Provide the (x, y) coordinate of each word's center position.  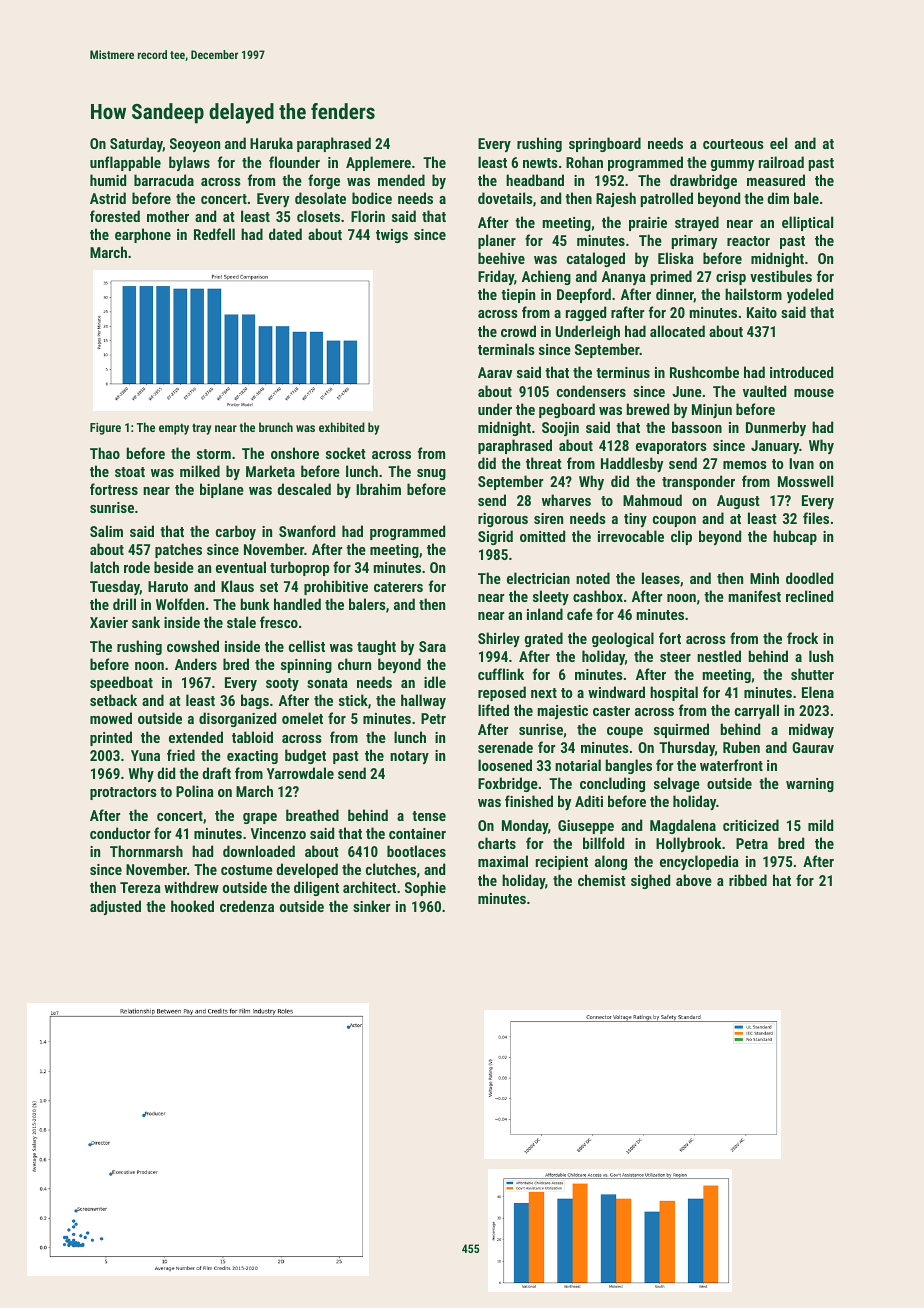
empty (174, 429)
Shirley (499, 639)
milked (200, 471)
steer (675, 657)
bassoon (697, 427)
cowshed (193, 646)
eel (778, 143)
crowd (518, 331)
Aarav (495, 372)
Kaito (762, 312)
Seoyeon (195, 145)
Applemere (378, 163)
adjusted (115, 907)
